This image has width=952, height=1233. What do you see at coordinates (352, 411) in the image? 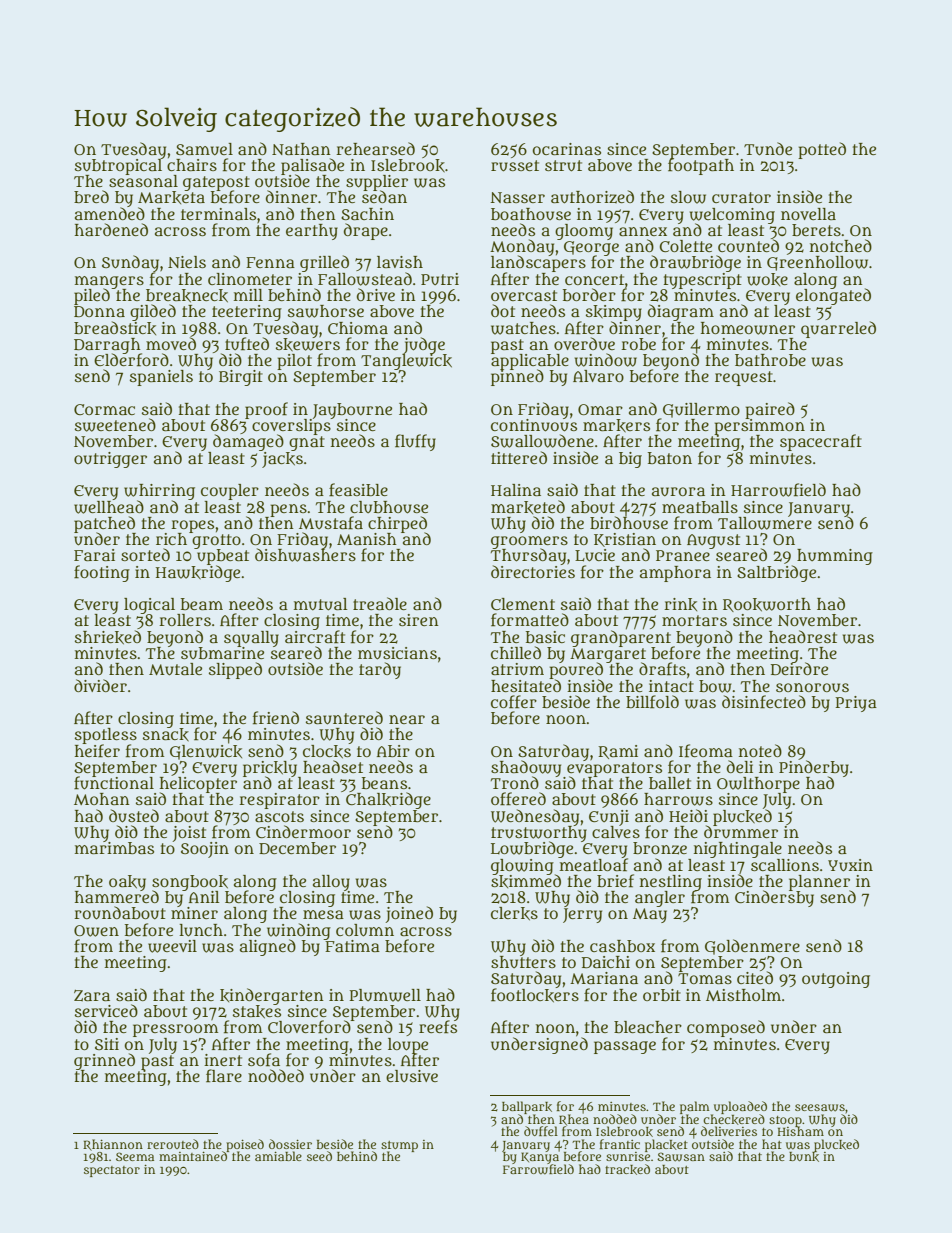
I see `Jaybourne` at bounding box center [352, 411].
